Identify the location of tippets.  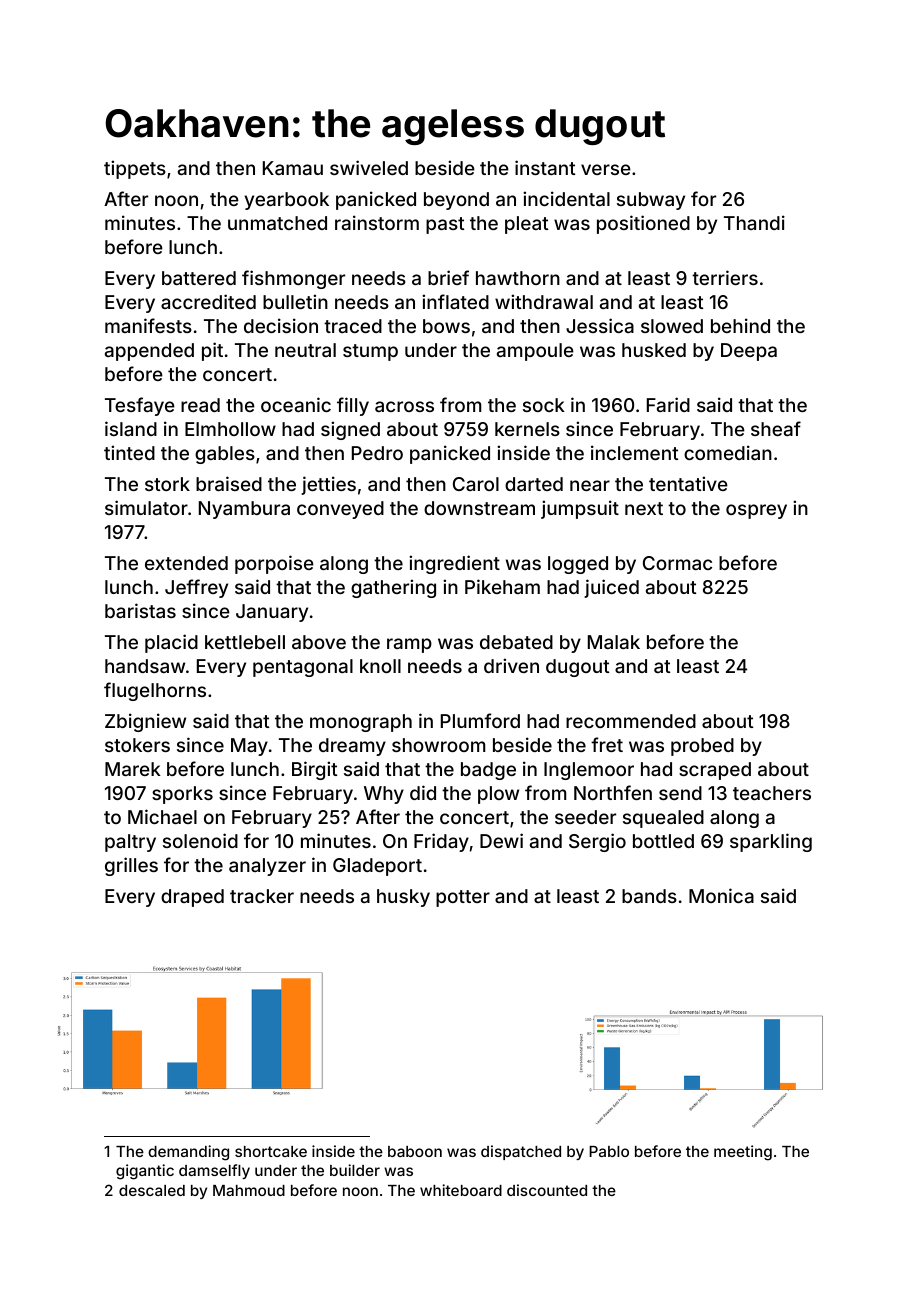
(135, 169).
